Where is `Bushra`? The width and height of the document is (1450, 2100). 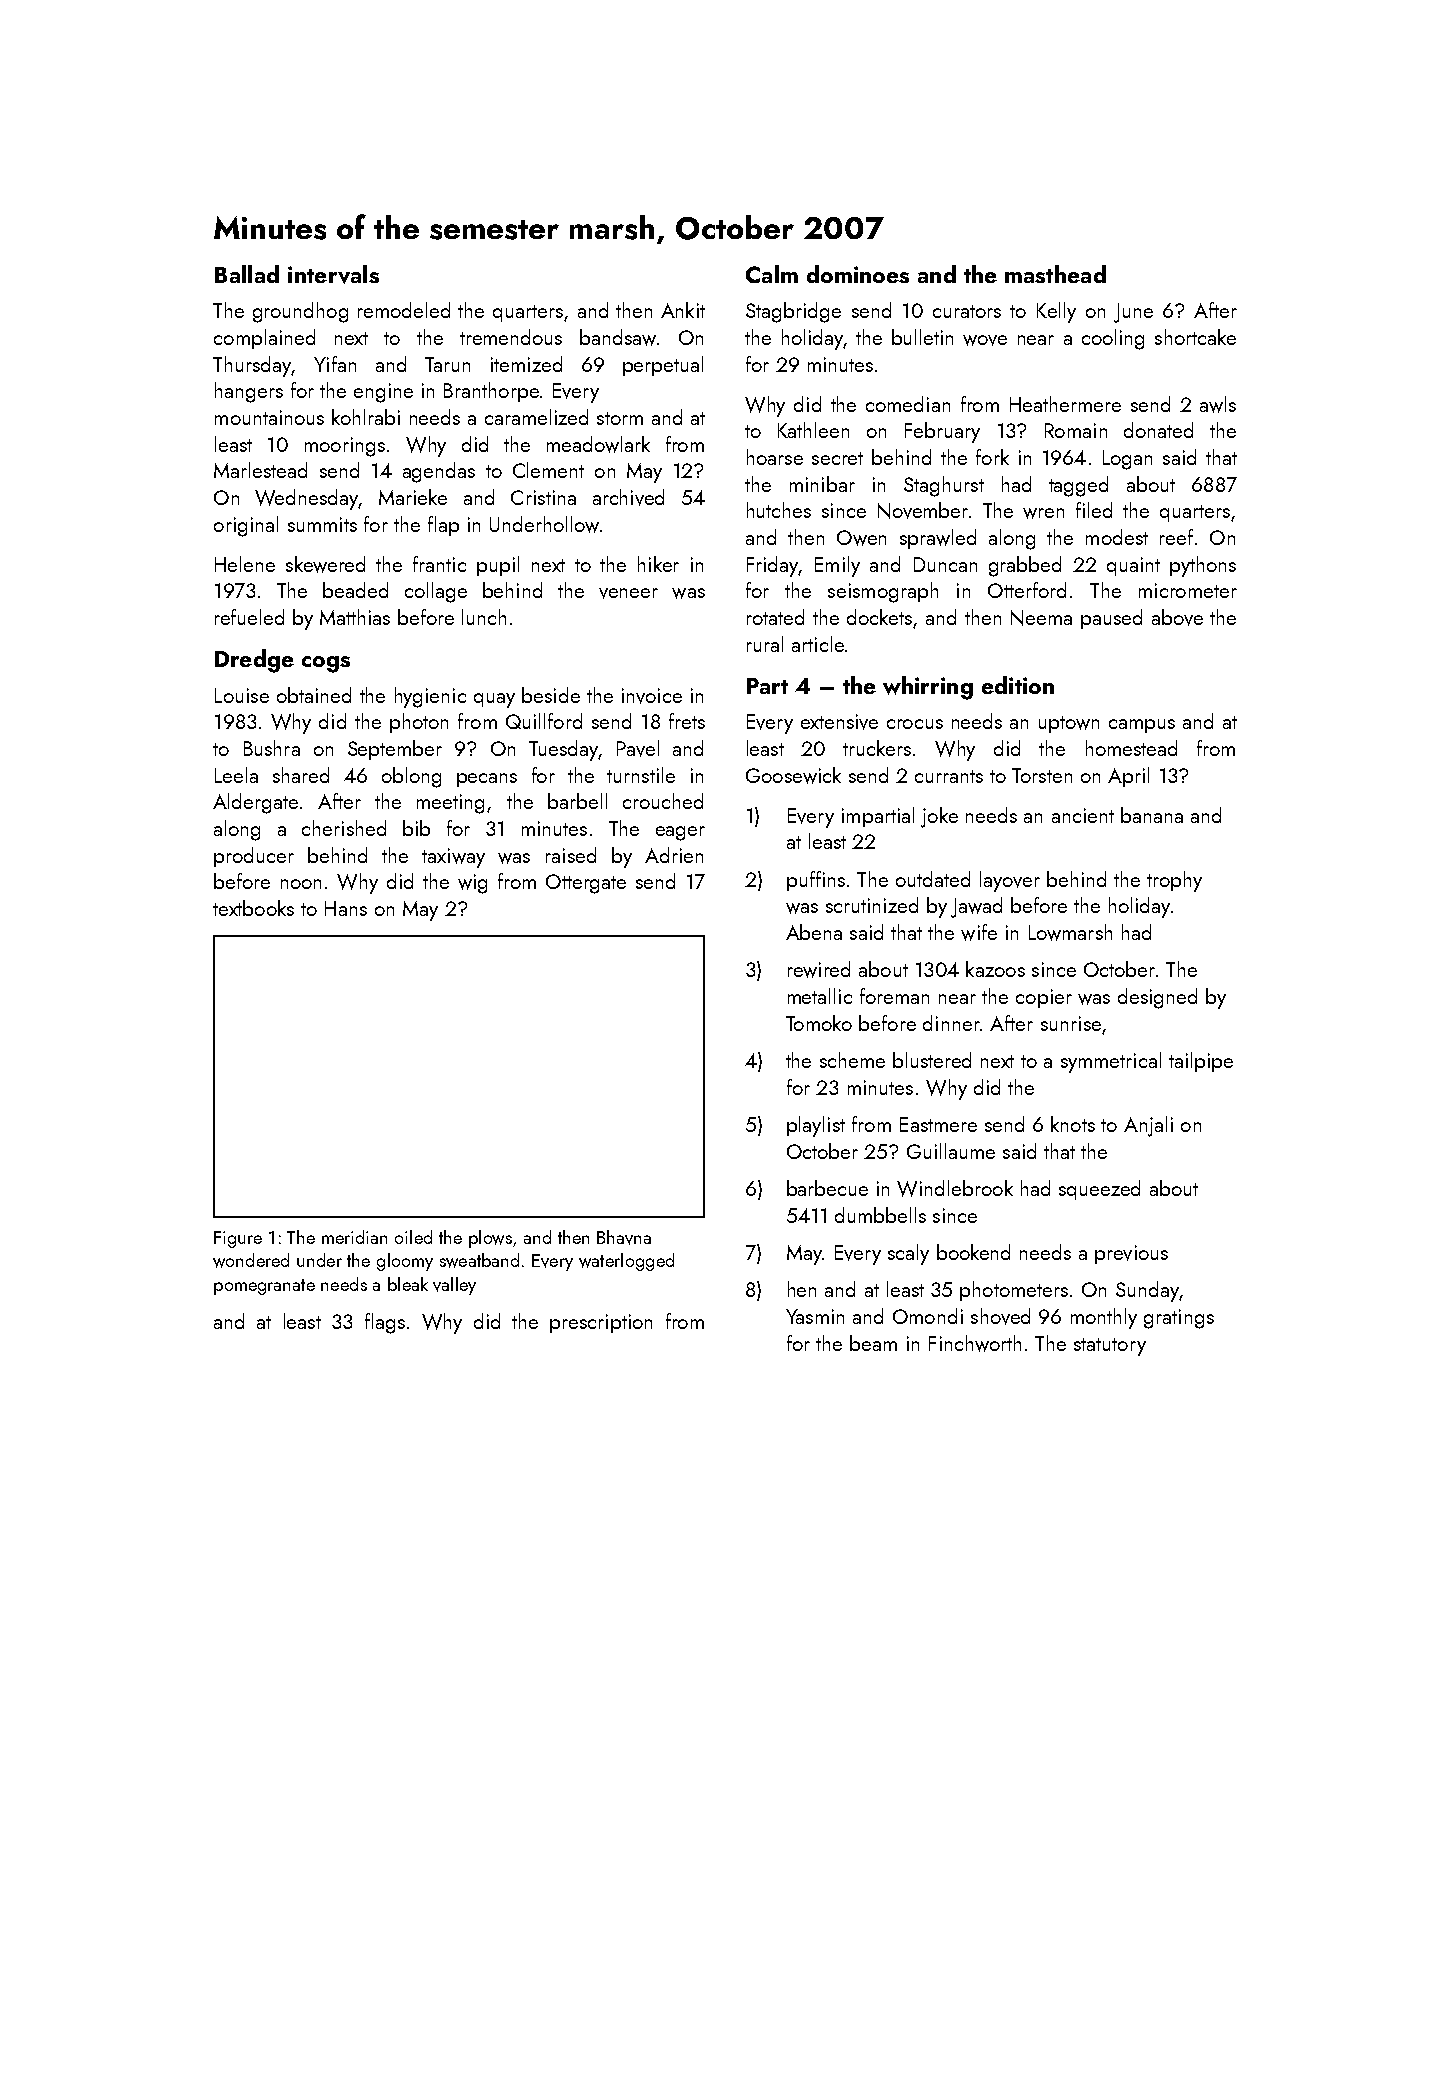
Bushra is located at coordinates (272, 748).
